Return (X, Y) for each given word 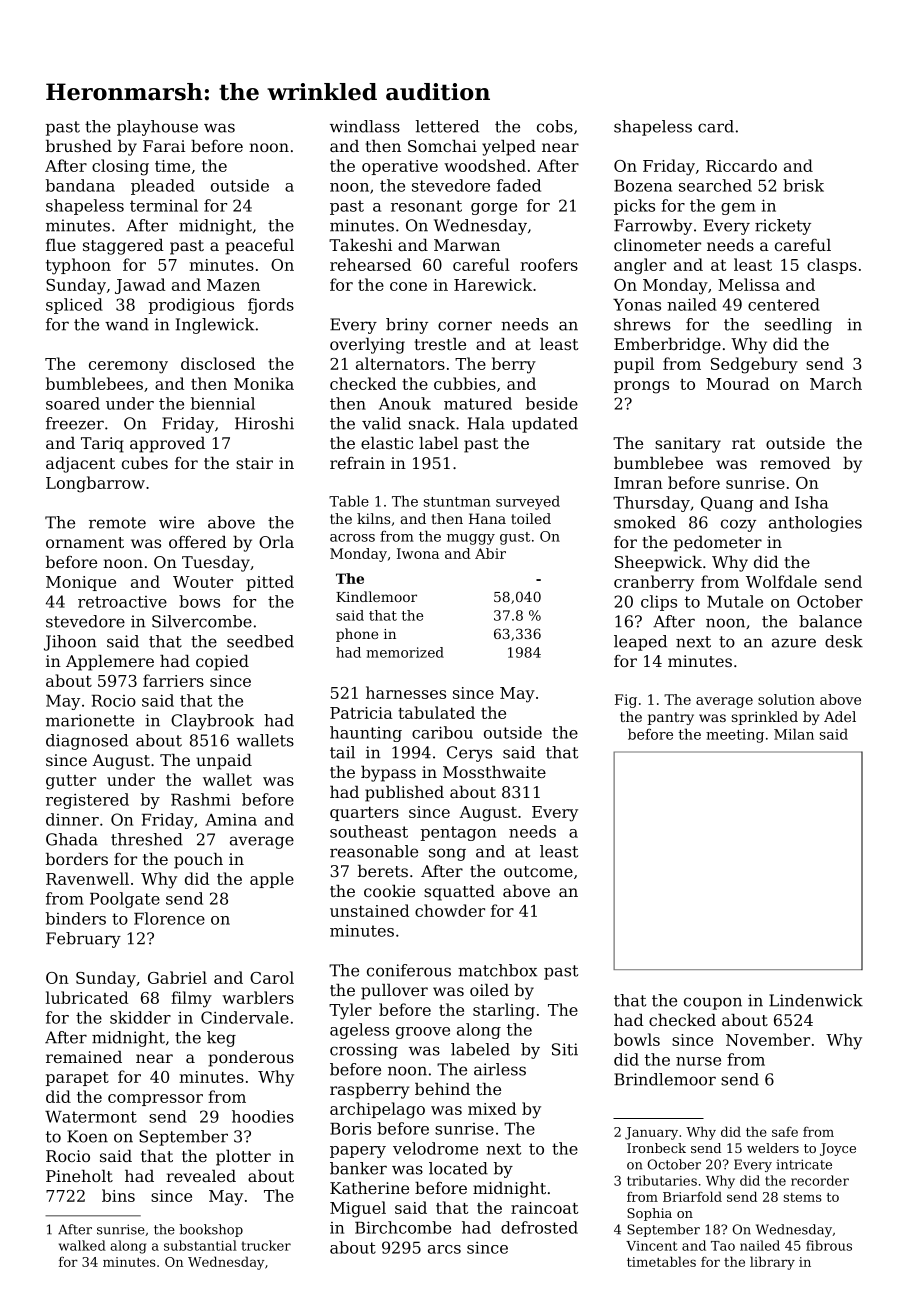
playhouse (157, 128)
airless (500, 1069)
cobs (555, 126)
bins (118, 1195)
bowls (637, 1039)
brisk (803, 185)
